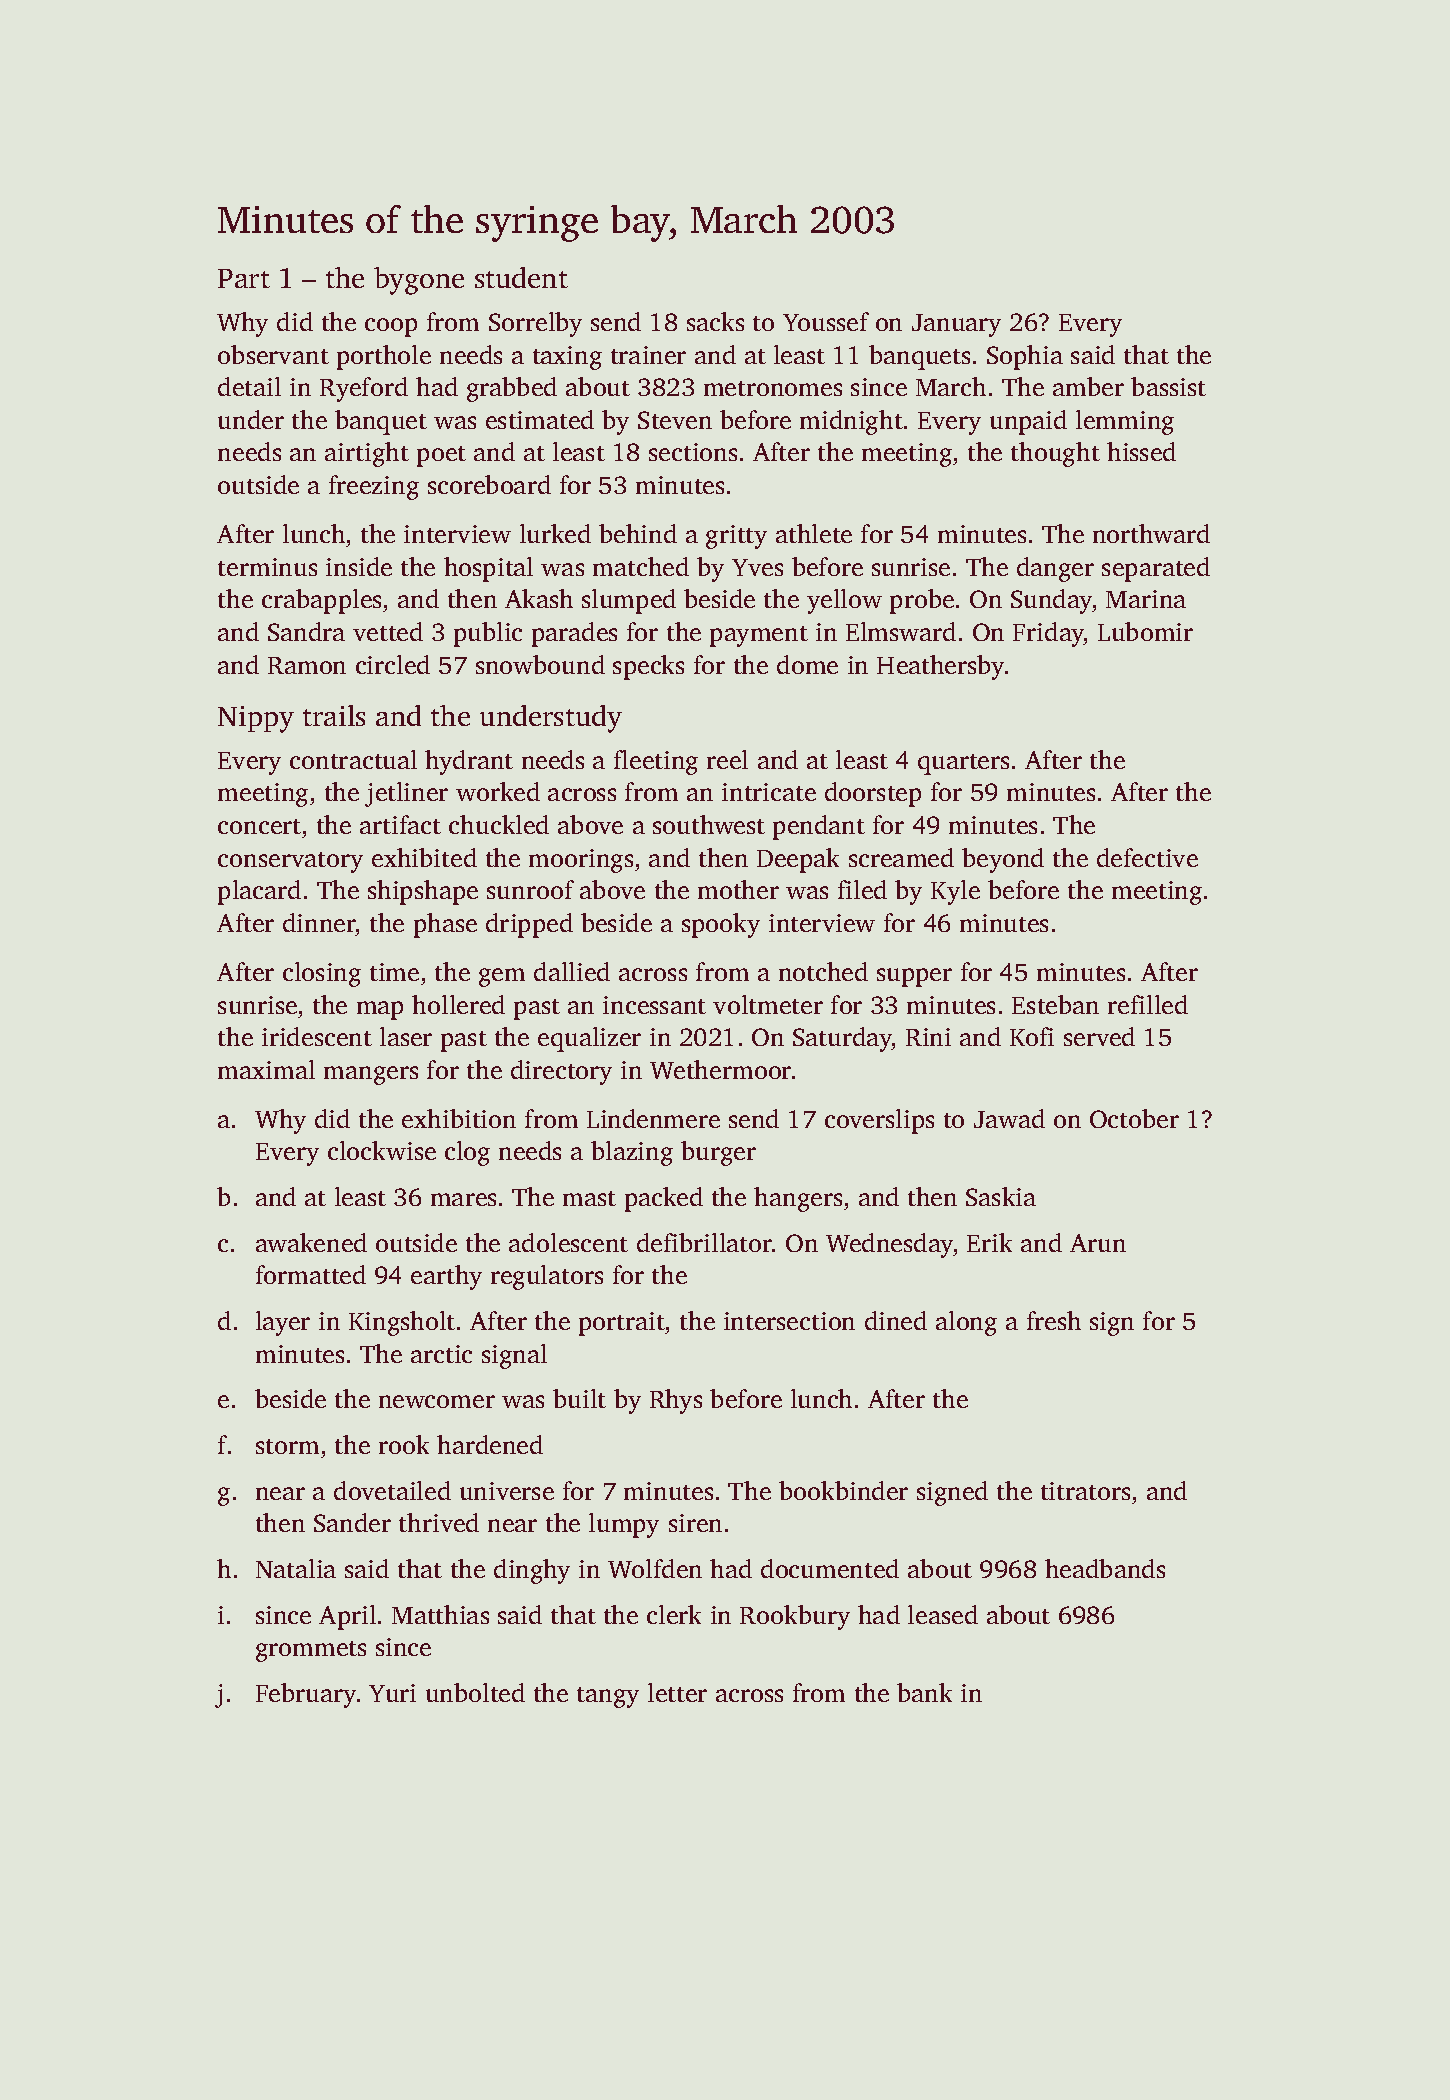 This screenshot has width=1450, height=2100. What do you see at coordinates (1134, 1118) in the screenshot?
I see `October` at bounding box center [1134, 1118].
